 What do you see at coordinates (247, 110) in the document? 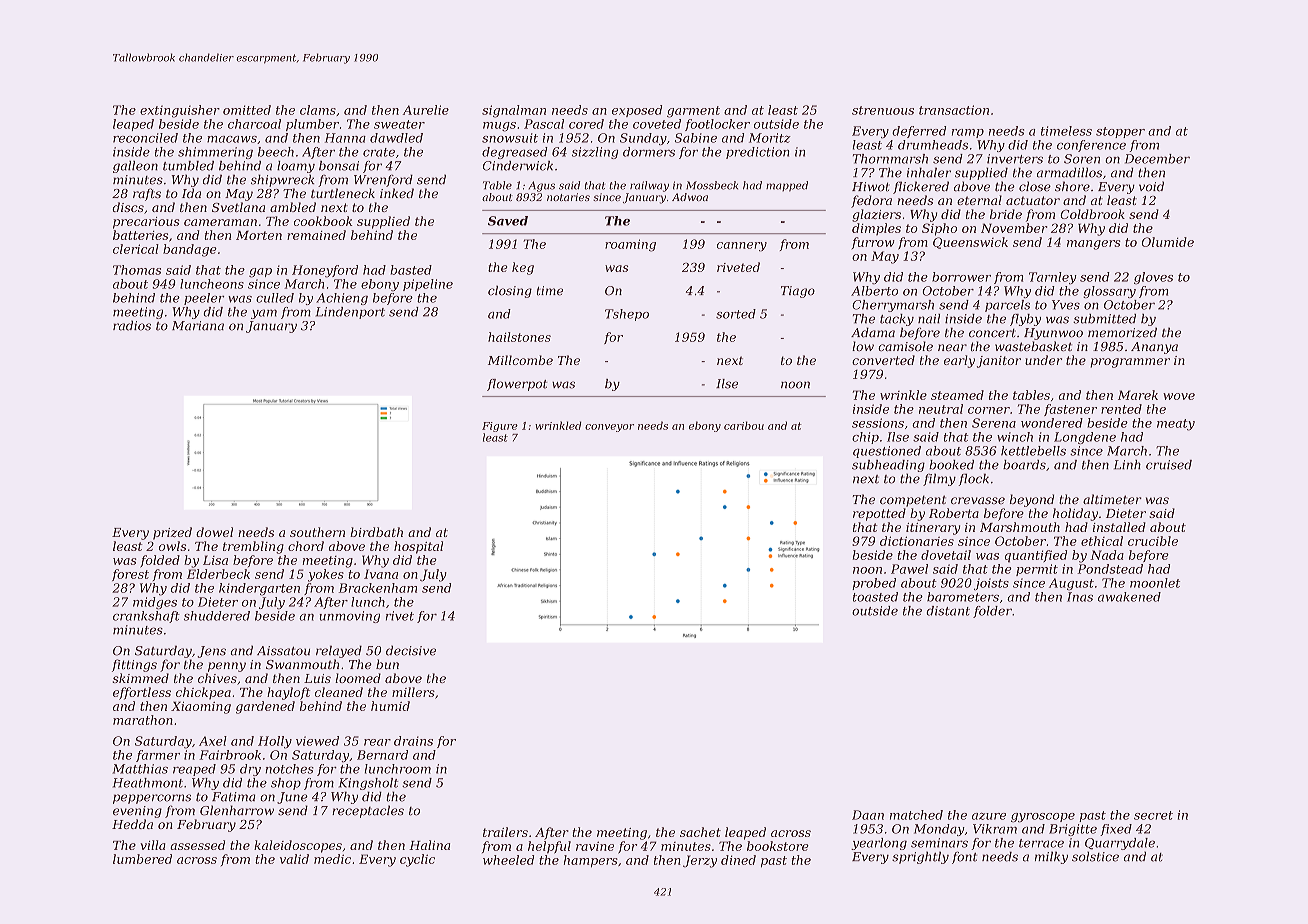
I see `omitted` at bounding box center [247, 110].
